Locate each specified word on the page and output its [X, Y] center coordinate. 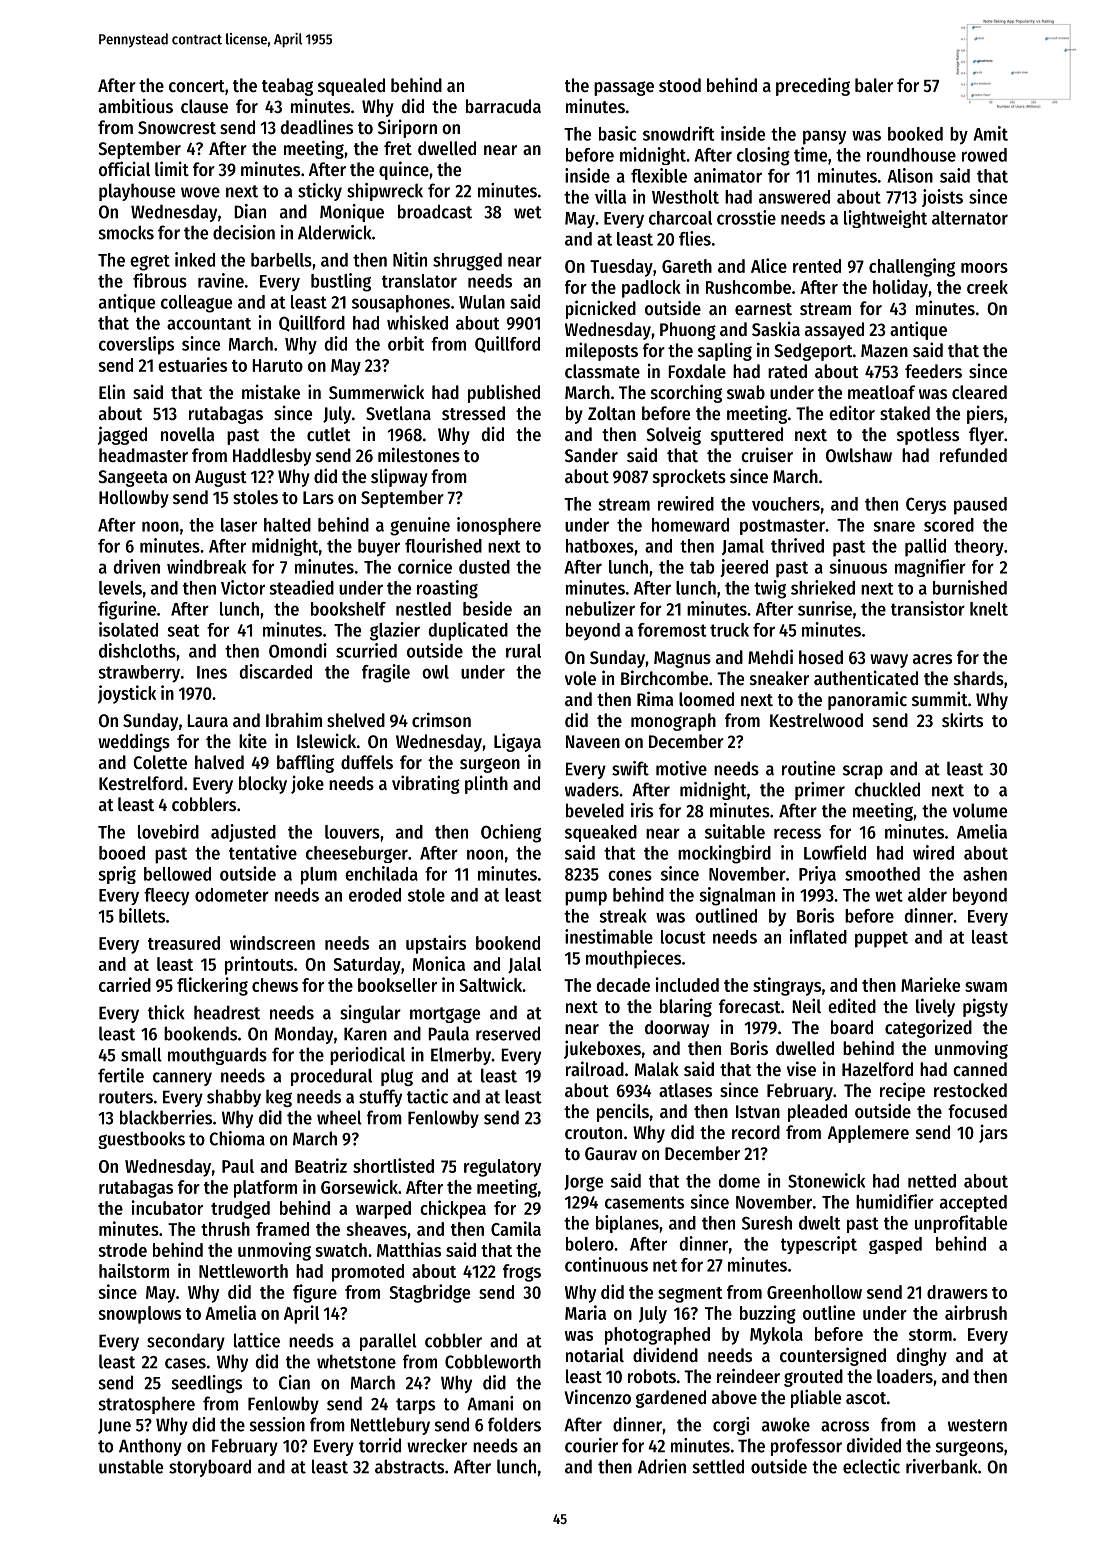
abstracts [409, 1466]
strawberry [139, 674]
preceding [813, 86]
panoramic [867, 700]
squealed [351, 87]
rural [523, 651]
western [977, 1425]
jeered [744, 568]
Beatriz [321, 1165]
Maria [585, 1312]
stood [680, 85]
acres [932, 659]
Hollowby [134, 499]
